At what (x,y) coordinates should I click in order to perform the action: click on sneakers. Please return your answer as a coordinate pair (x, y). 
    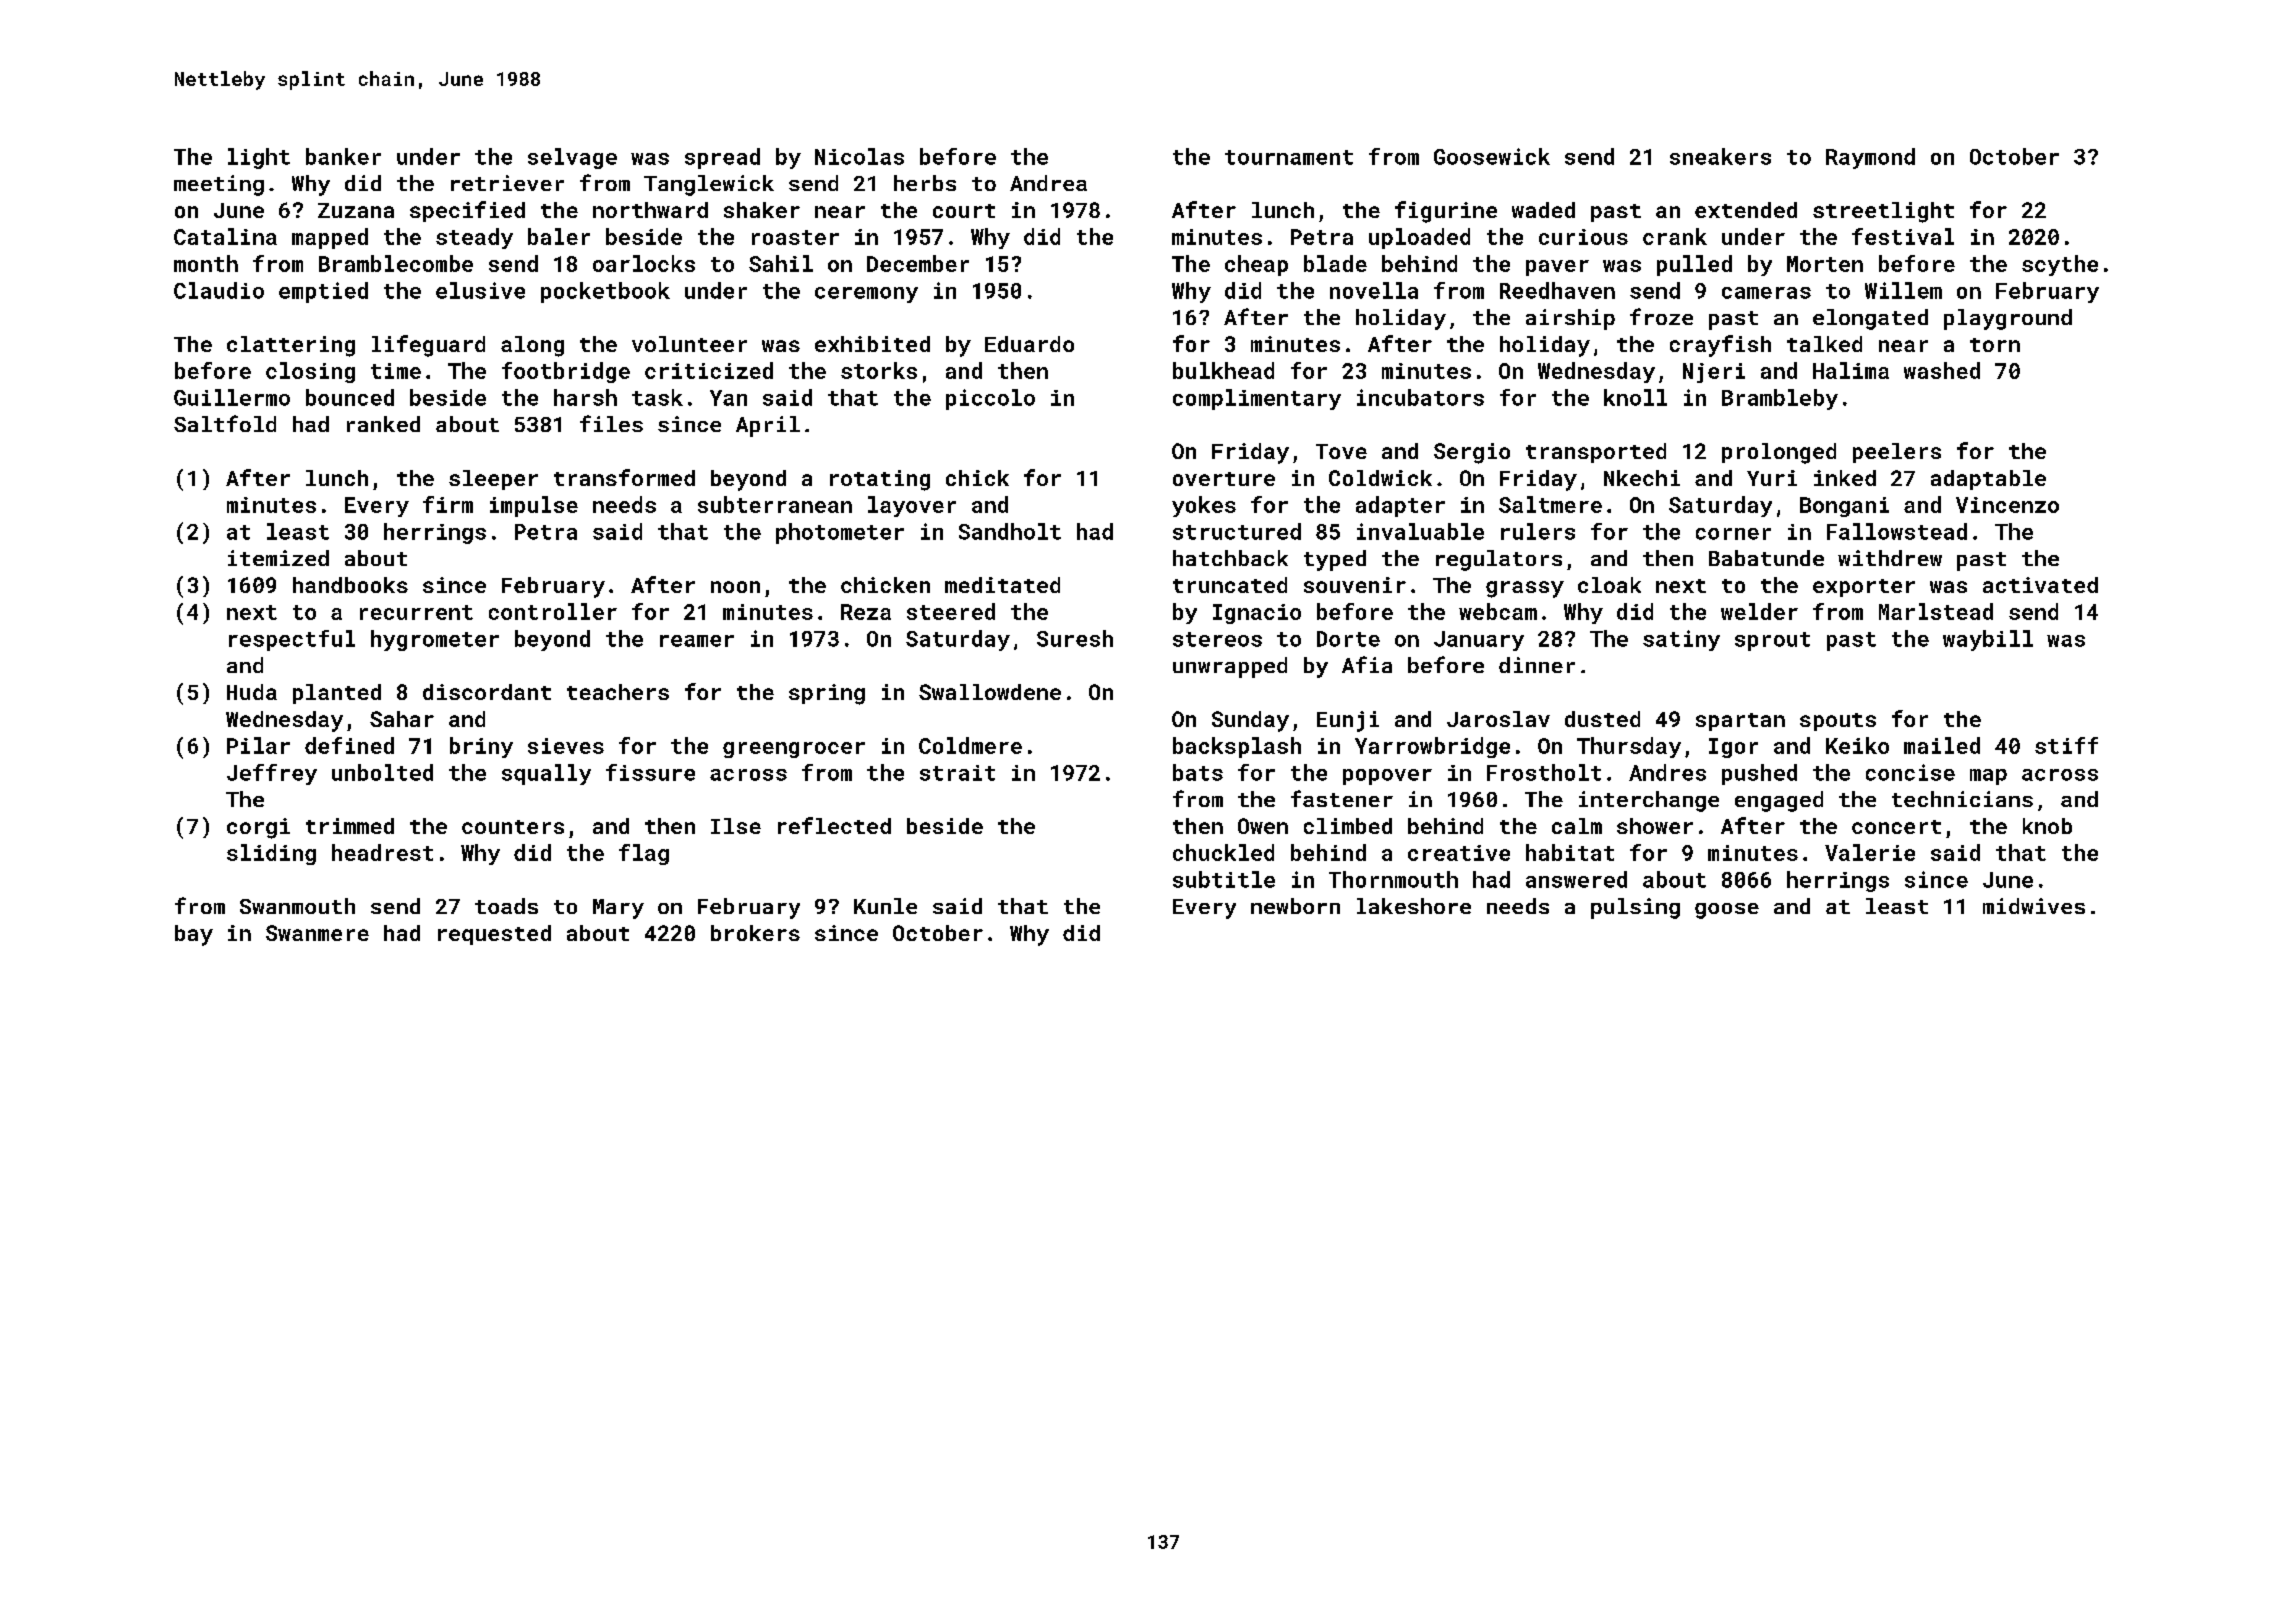
    Looking at the image, I should click on (1720, 156).
